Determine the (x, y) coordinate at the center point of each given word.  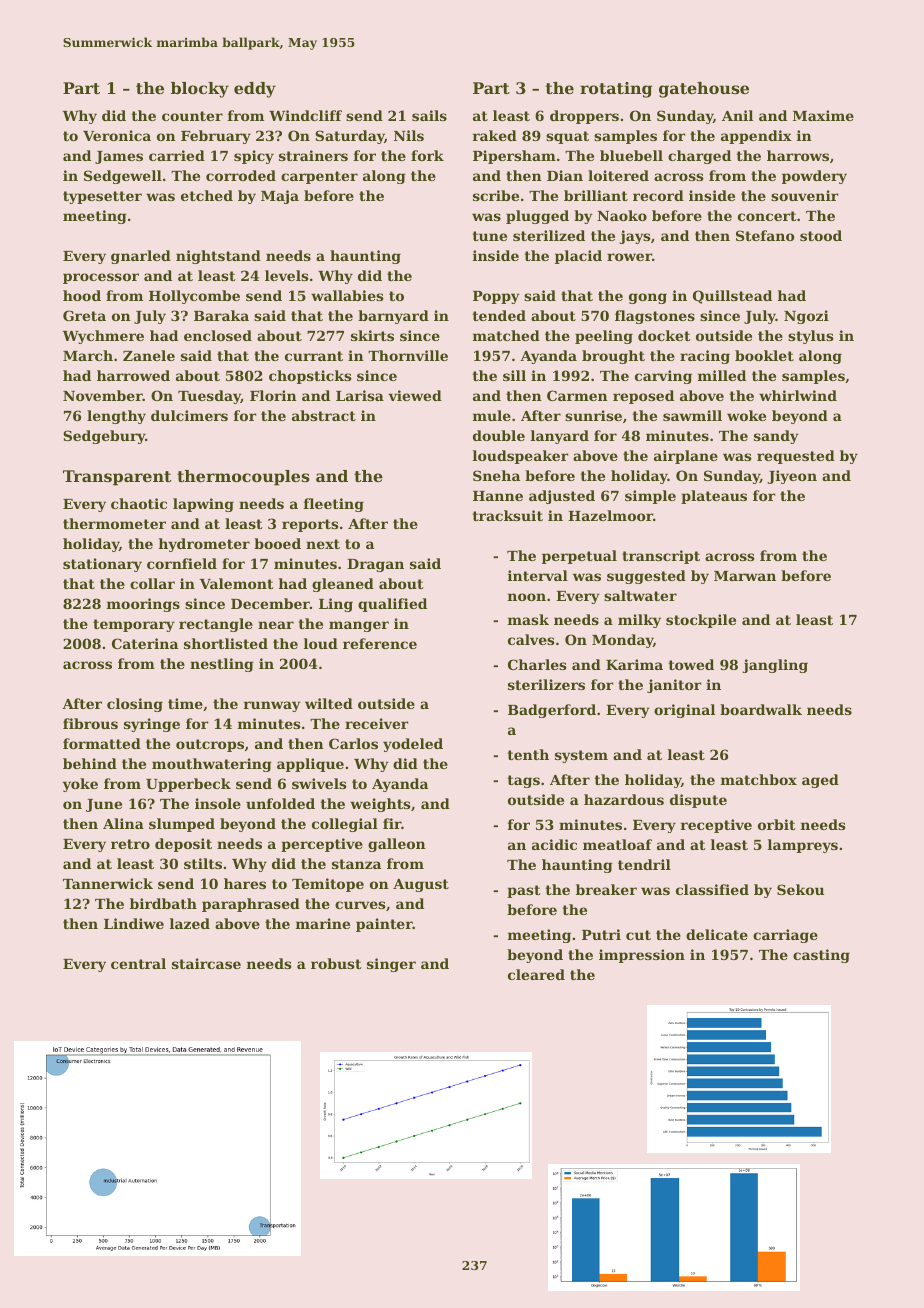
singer (391, 965)
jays (634, 237)
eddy (255, 90)
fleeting (334, 505)
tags (524, 781)
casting (821, 956)
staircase (206, 963)
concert (767, 216)
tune (490, 236)
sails (429, 115)
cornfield (182, 563)
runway (272, 706)
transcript (661, 557)
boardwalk (761, 709)
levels (286, 275)
